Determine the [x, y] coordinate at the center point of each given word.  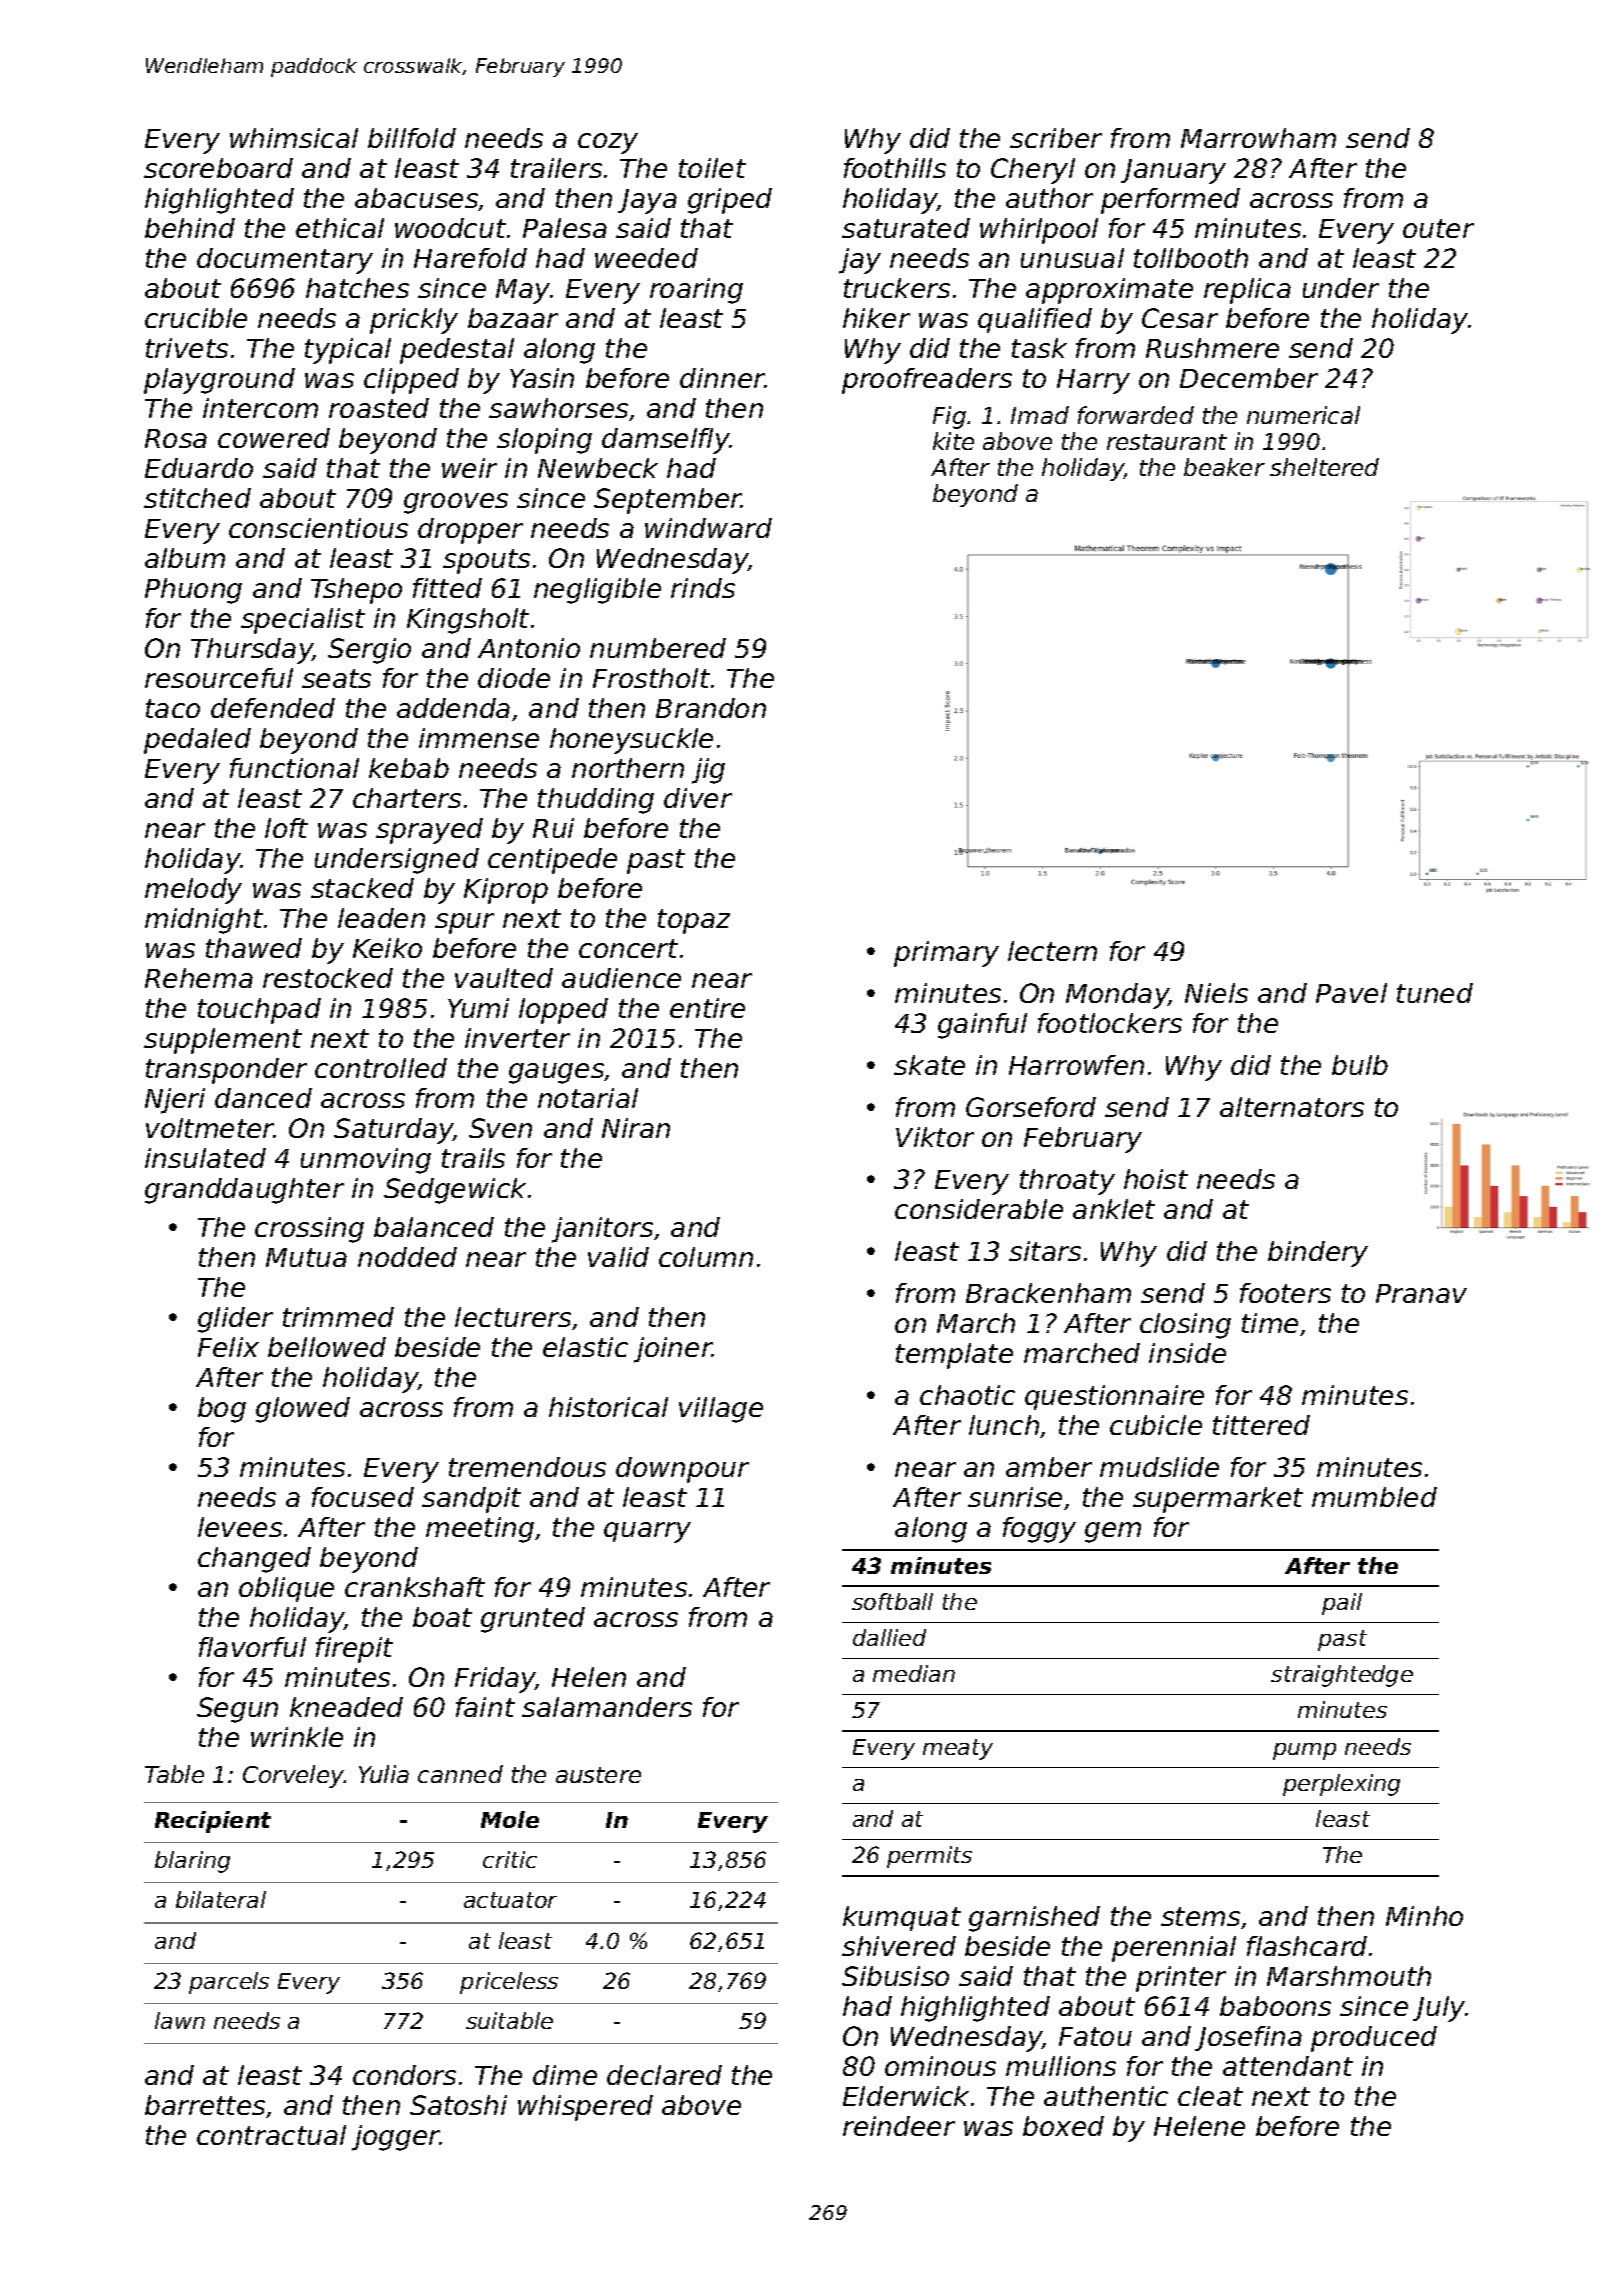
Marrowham [1258, 138]
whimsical [294, 138]
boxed [1063, 2126]
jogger [396, 2138]
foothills [895, 168]
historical [608, 1407]
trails [473, 1158]
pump [1304, 1751]
